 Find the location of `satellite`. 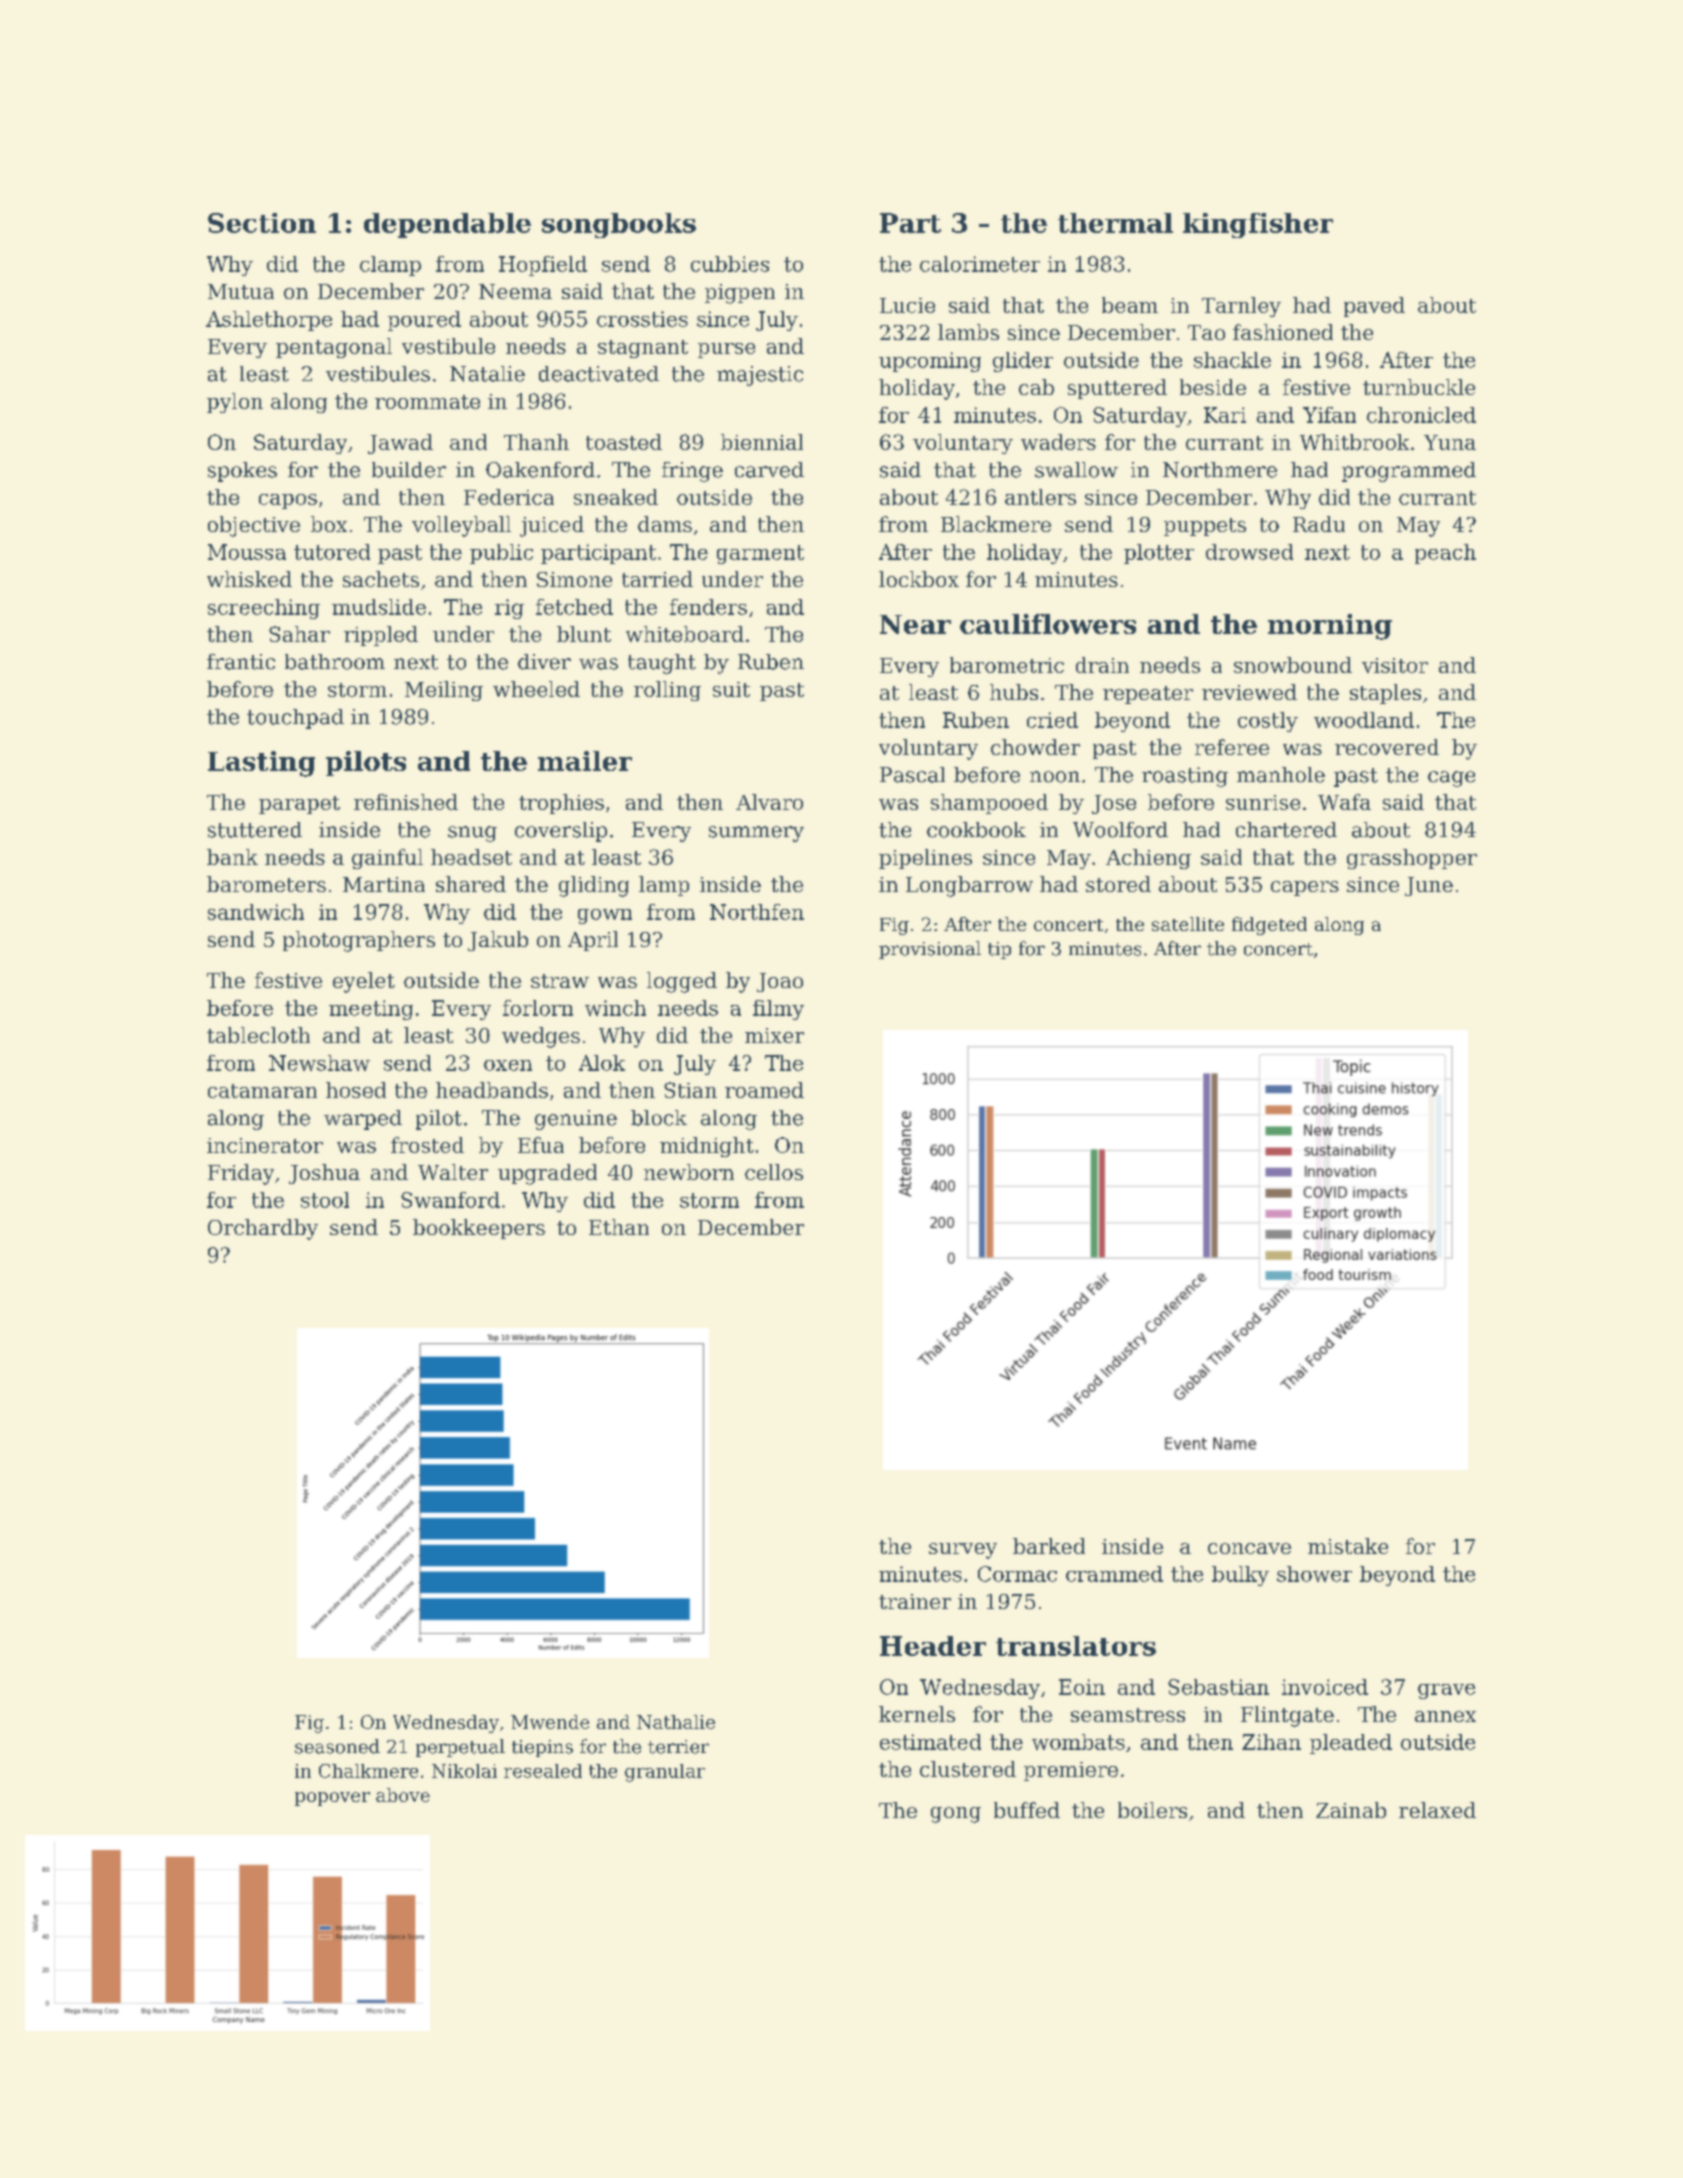

satellite is located at coordinates (1188, 924).
